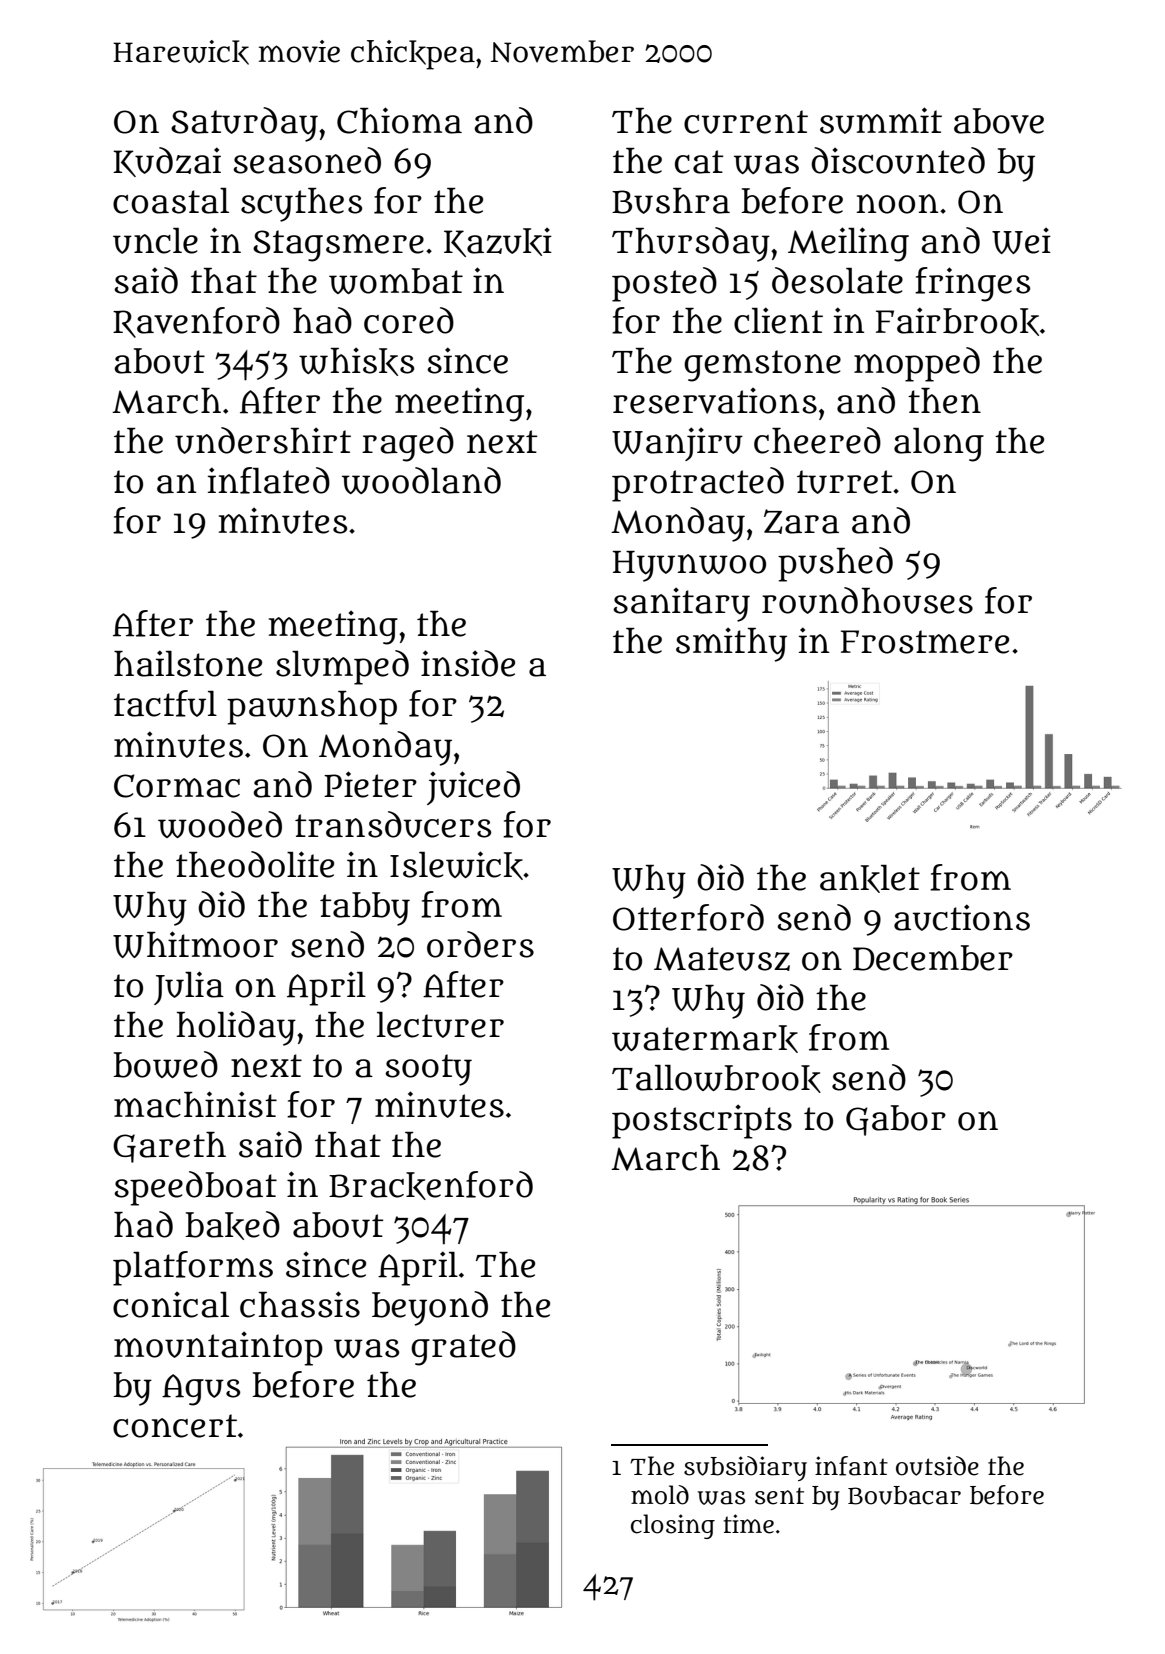  What do you see at coordinates (399, 120) in the page?
I see `Chioma` at bounding box center [399, 120].
